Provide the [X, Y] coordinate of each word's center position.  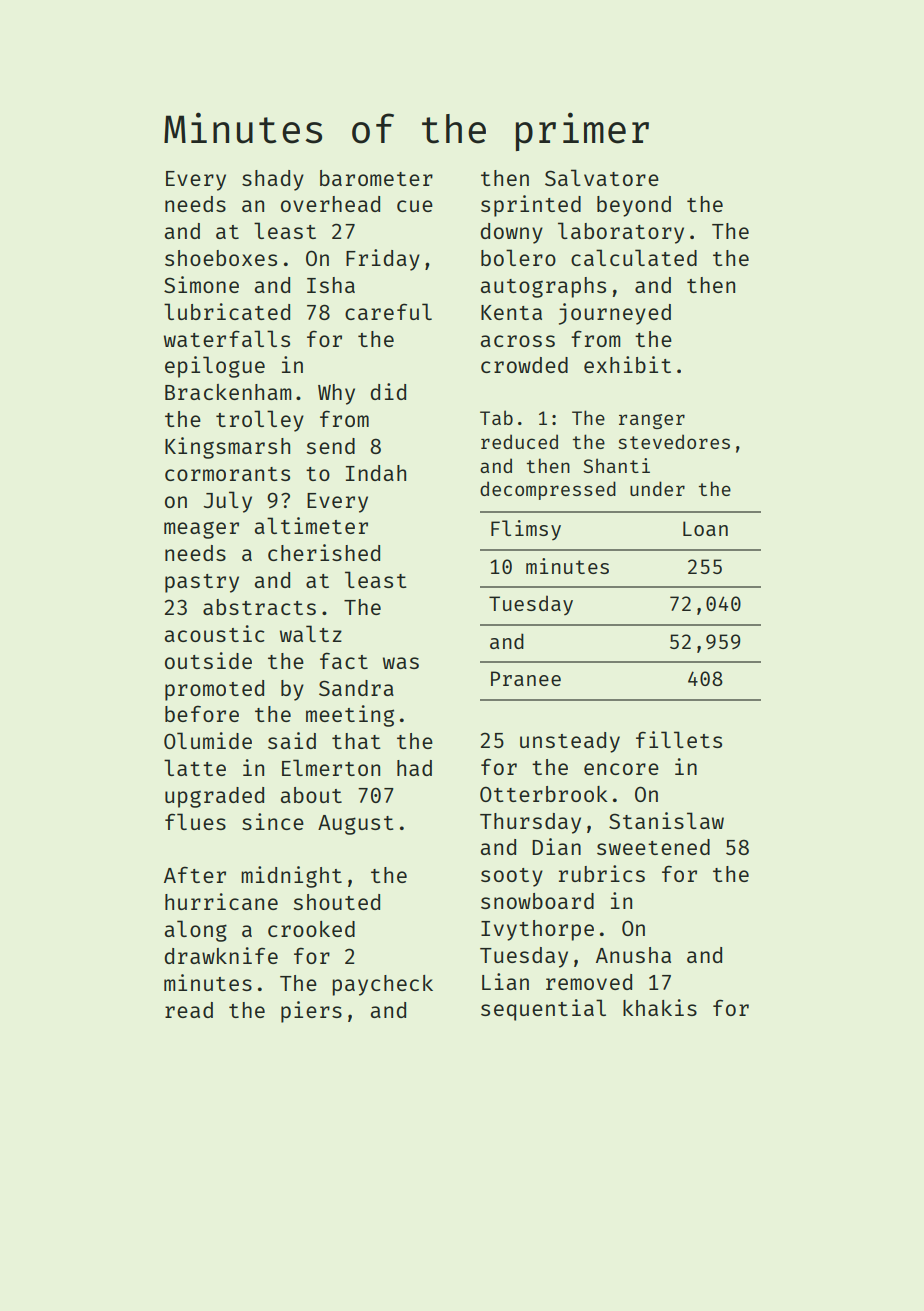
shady [273, 180]
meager [201, 530]
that [356, 741]
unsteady [570, 742]
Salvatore [602, 177]
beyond [634, 206]
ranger [652, 421]
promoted [214, 690]
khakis [660, 1007]
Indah [376, 473]
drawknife [221, 955]
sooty [512, 877]
